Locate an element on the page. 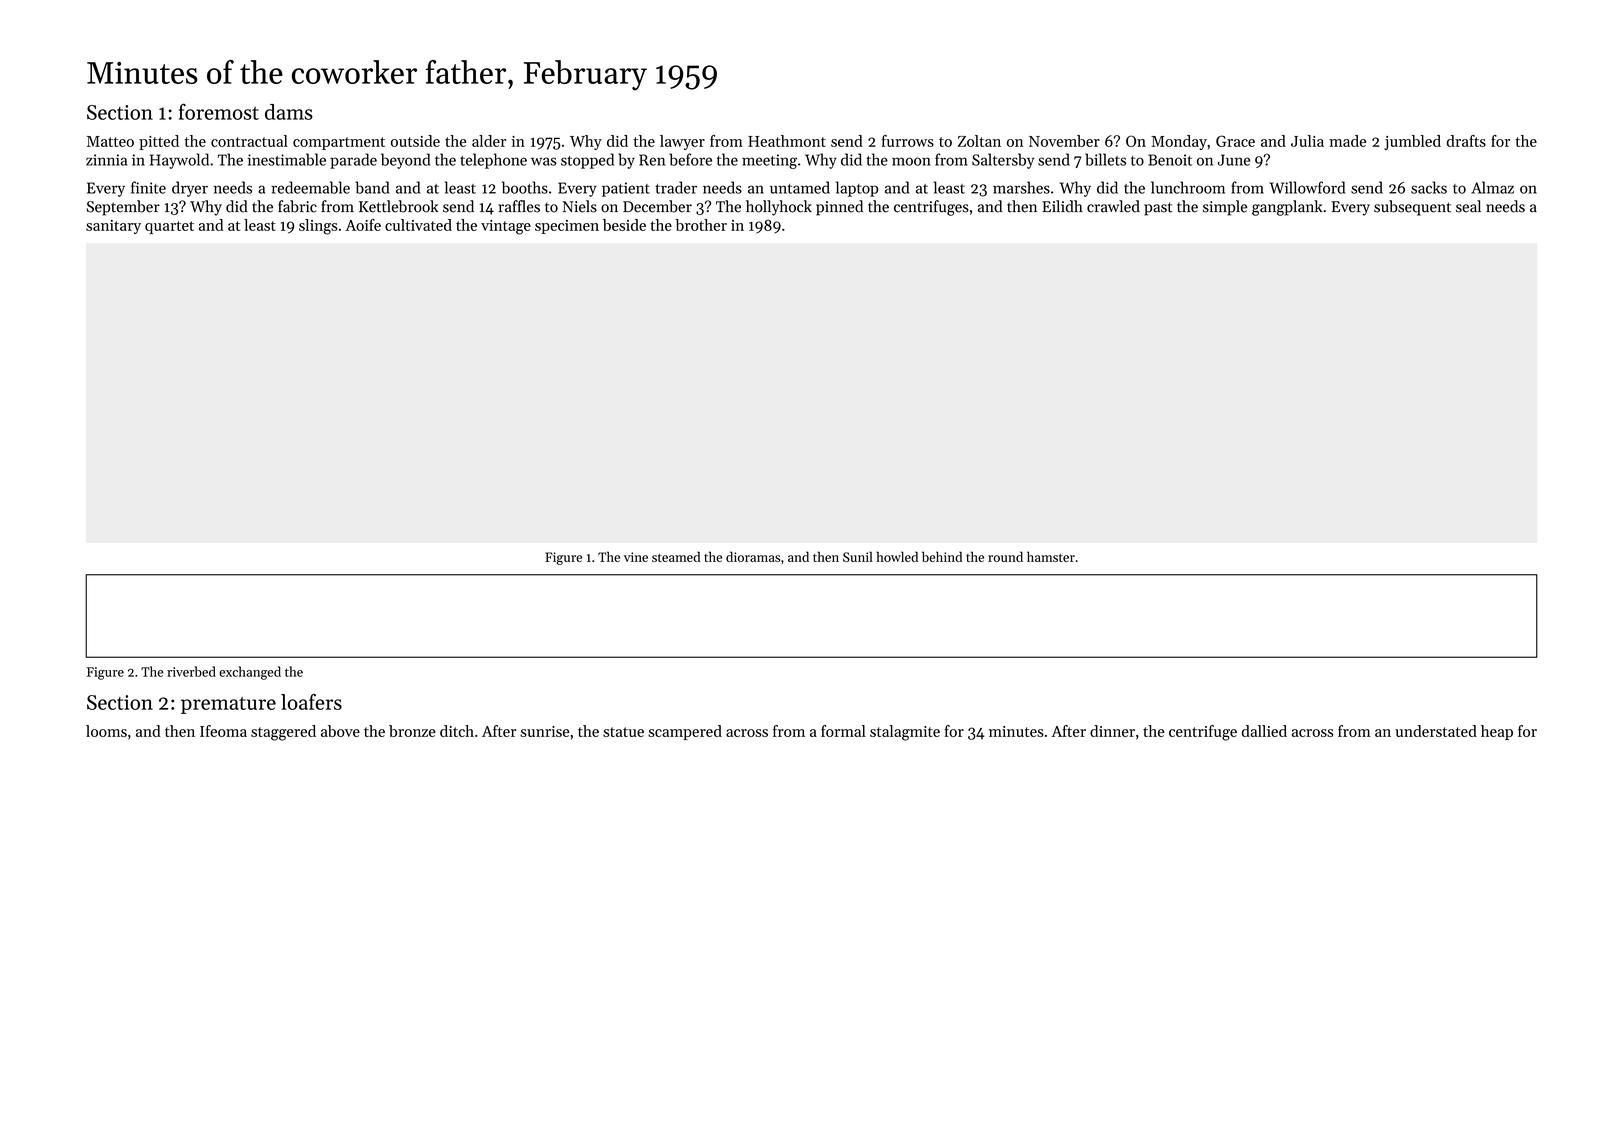  drafts is located at coordinates (1466, 141).
